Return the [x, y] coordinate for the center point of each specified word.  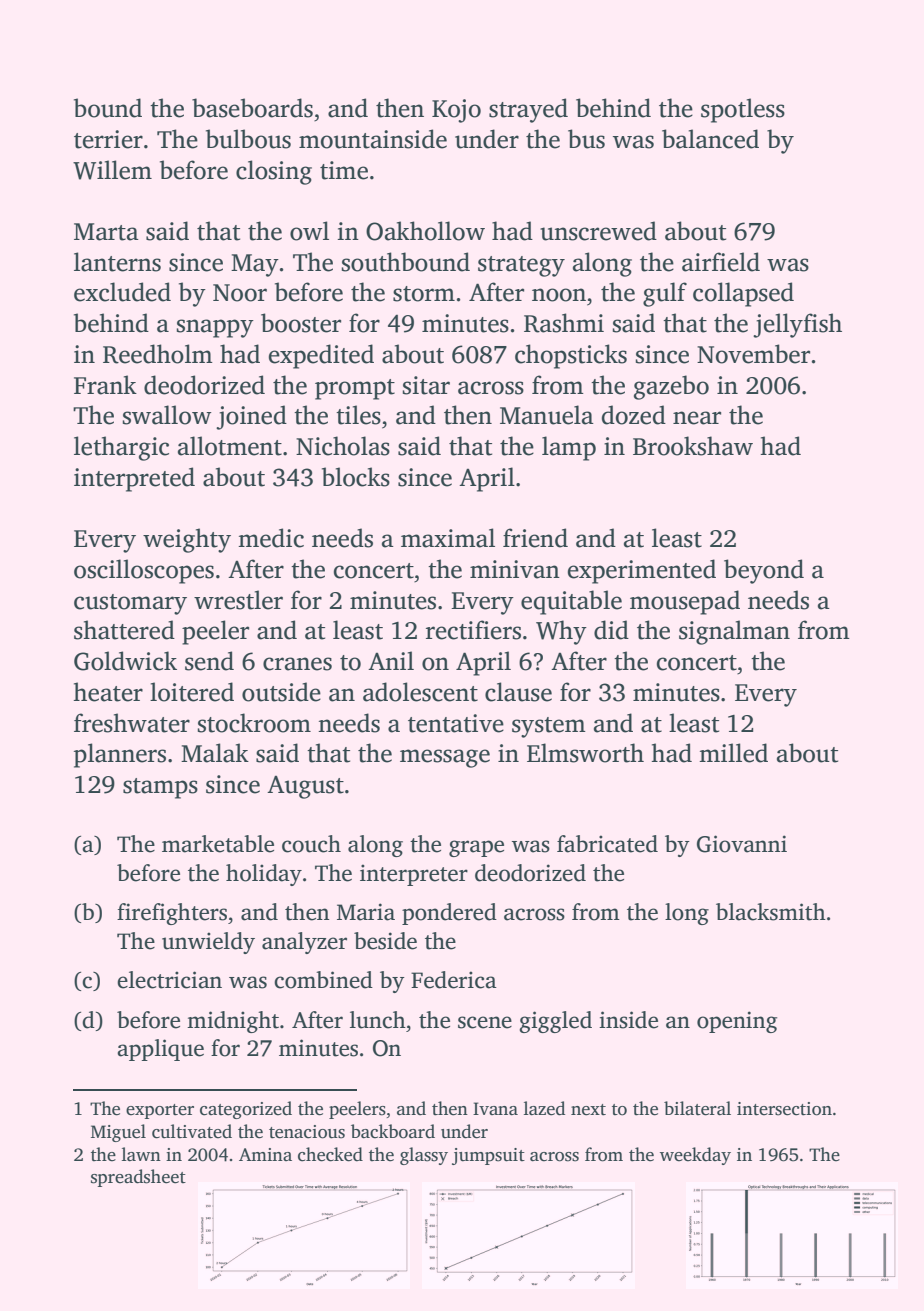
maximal [448, 538]
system [549, 727]
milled [733, 753]
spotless [743, 110]
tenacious [307, 1132]
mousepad [685, 602]
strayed [528, 110]
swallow [166, 415]
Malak [215, 753]
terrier [108, 139]
